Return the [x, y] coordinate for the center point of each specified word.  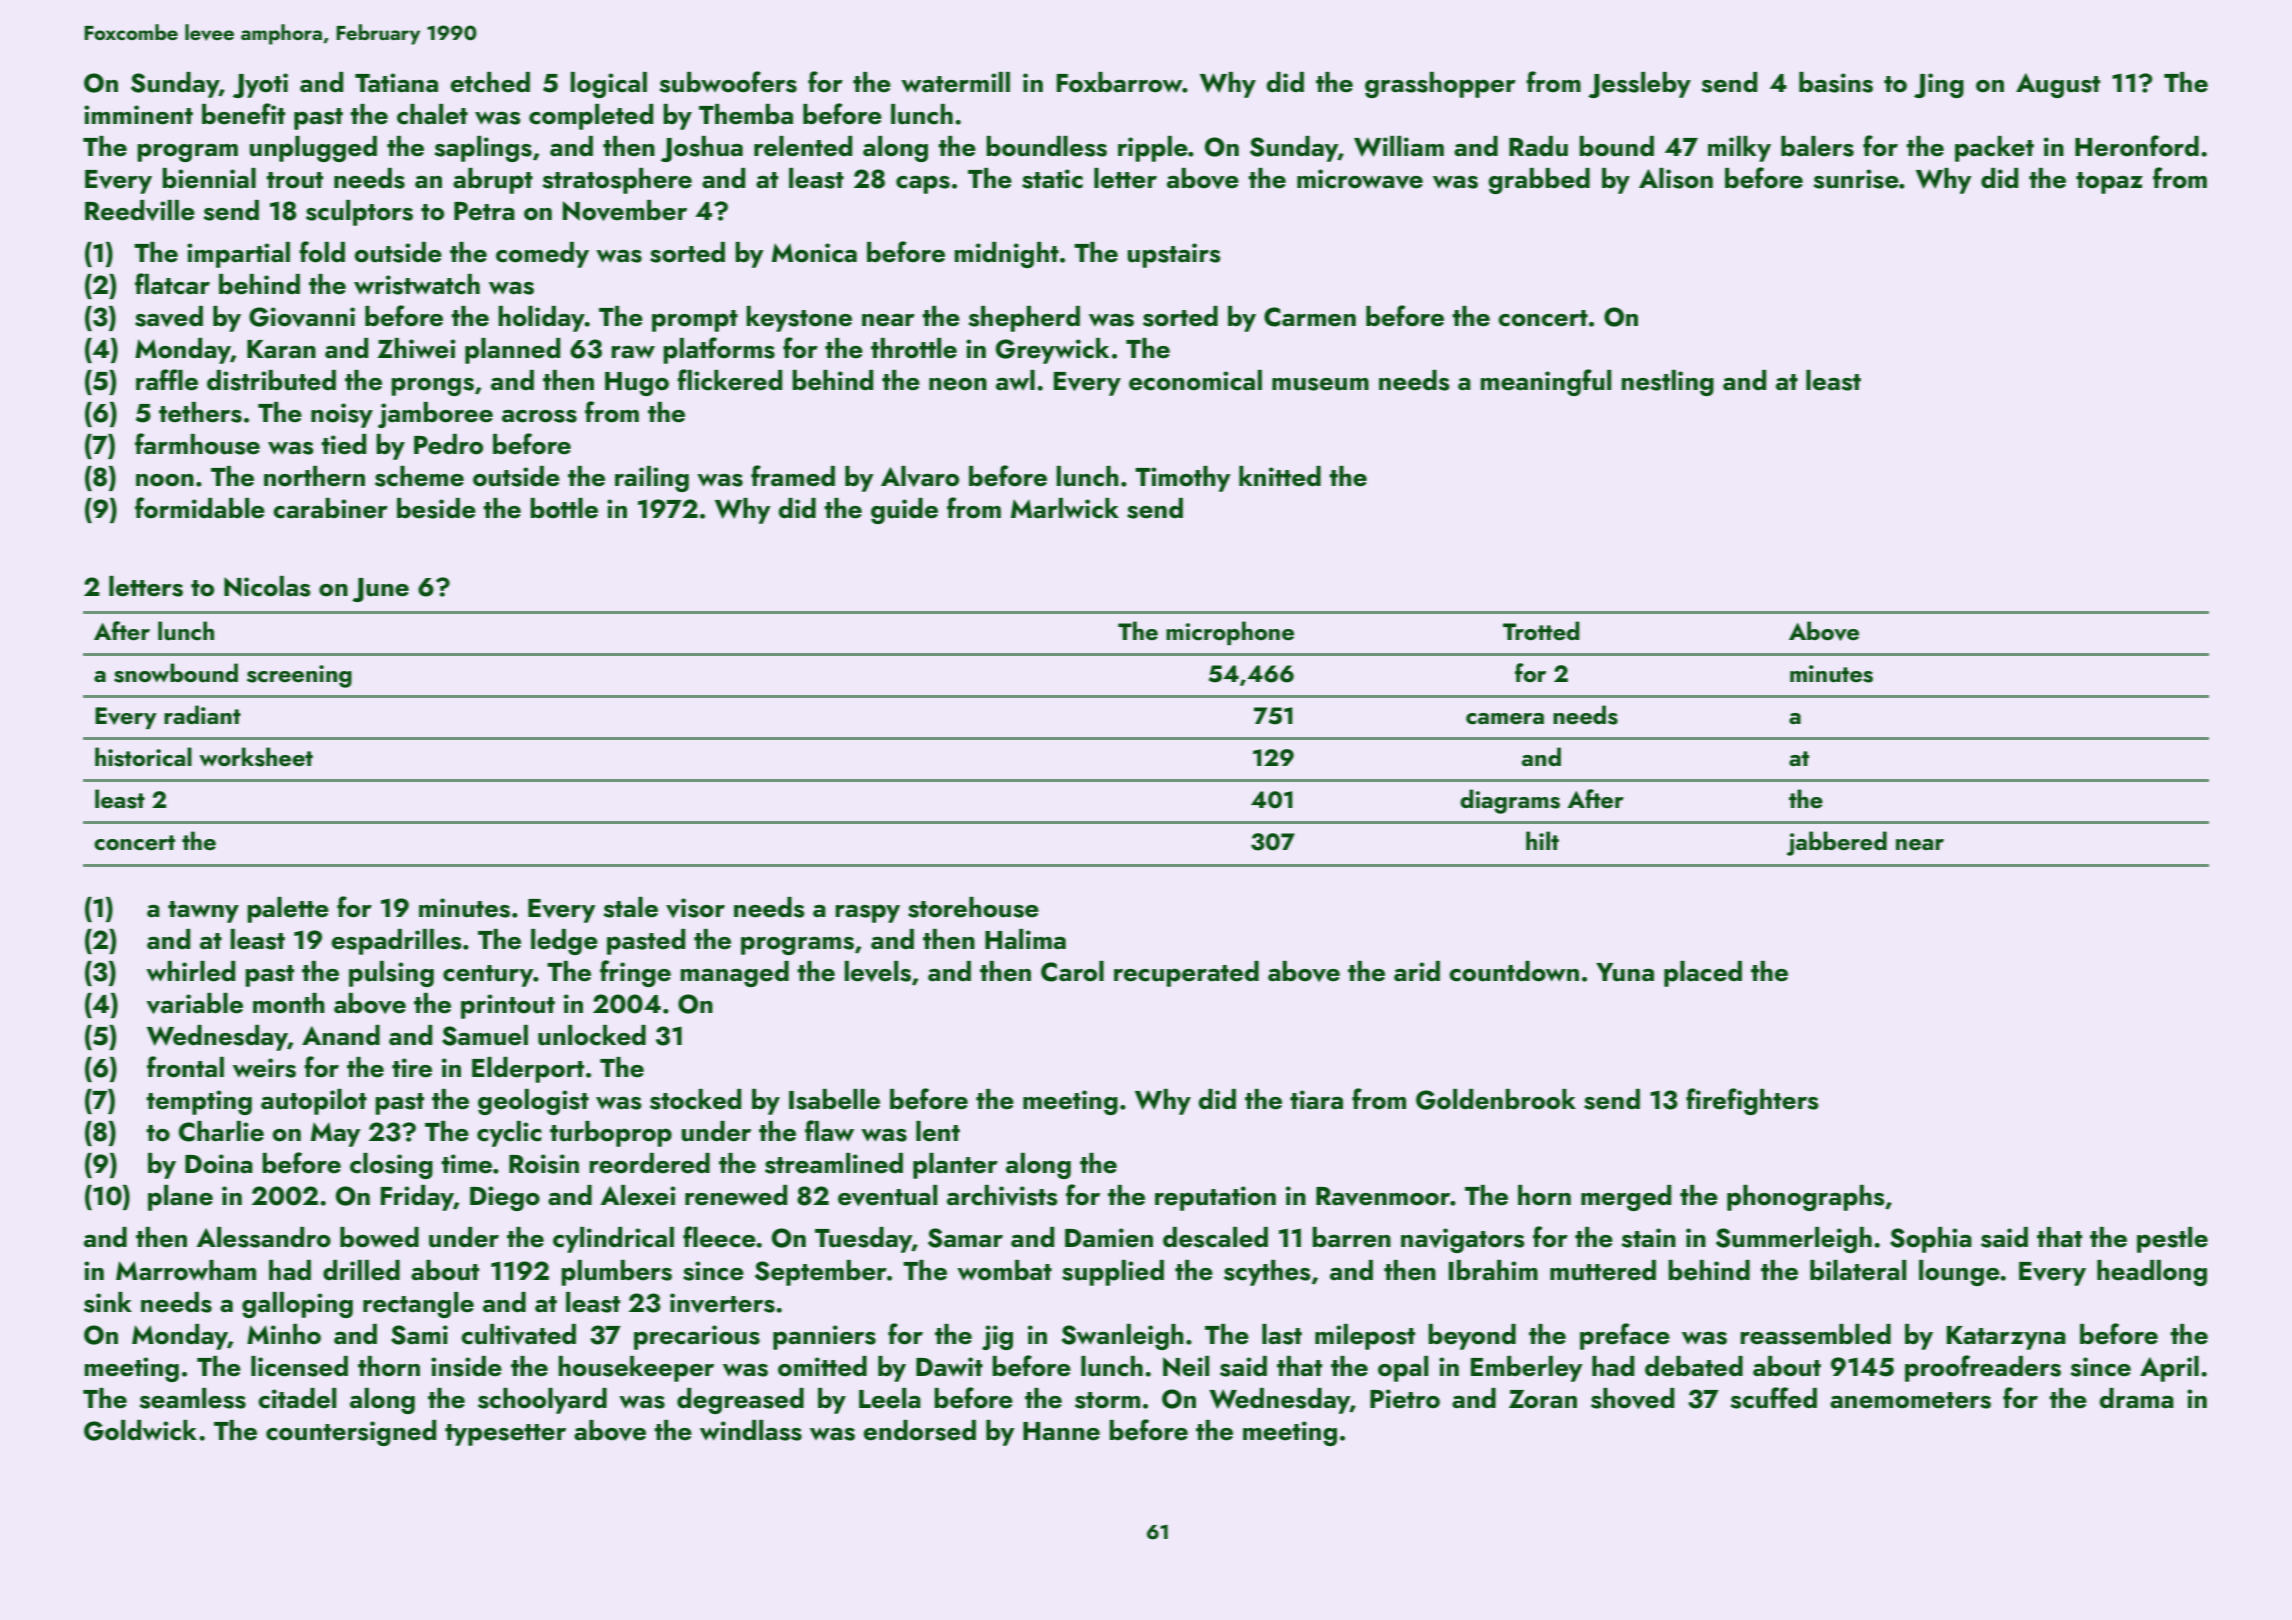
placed [1703, 974]
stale [631, 907]
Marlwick [1065, 508]
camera [1505, 719]
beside [436, 508]
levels [878, 971]
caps [923, 184]
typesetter [505, 1435]
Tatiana [396, 83]
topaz [2109, 183]
